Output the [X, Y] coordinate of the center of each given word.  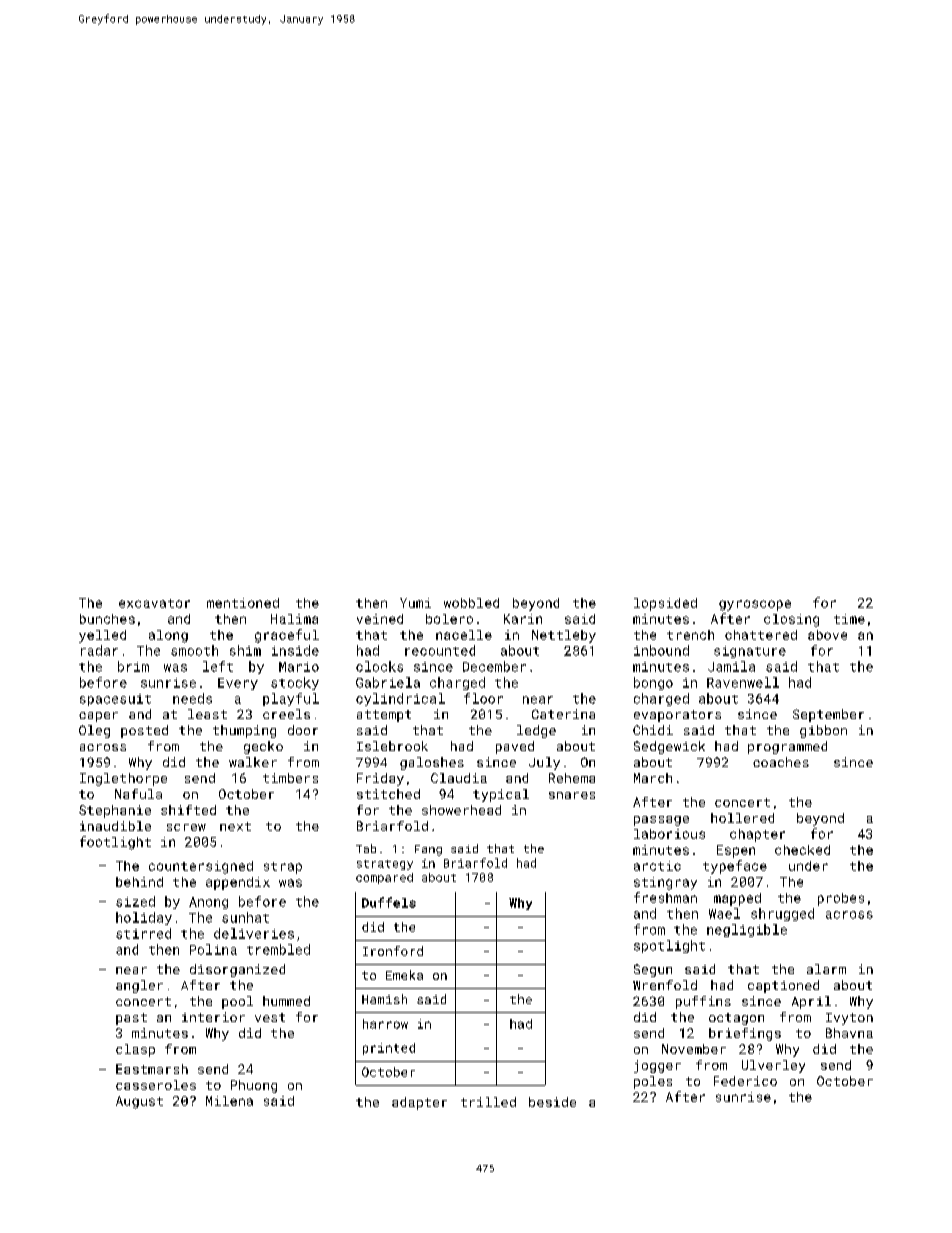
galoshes [432, 763]
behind [139, 882]
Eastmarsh [152, 1069]
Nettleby [564, 636]
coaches [781, 762]
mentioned [243, 603]
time [849, 619]
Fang [428, 850]
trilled [488, 1102]
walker [253, 762]
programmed [787, 747]
